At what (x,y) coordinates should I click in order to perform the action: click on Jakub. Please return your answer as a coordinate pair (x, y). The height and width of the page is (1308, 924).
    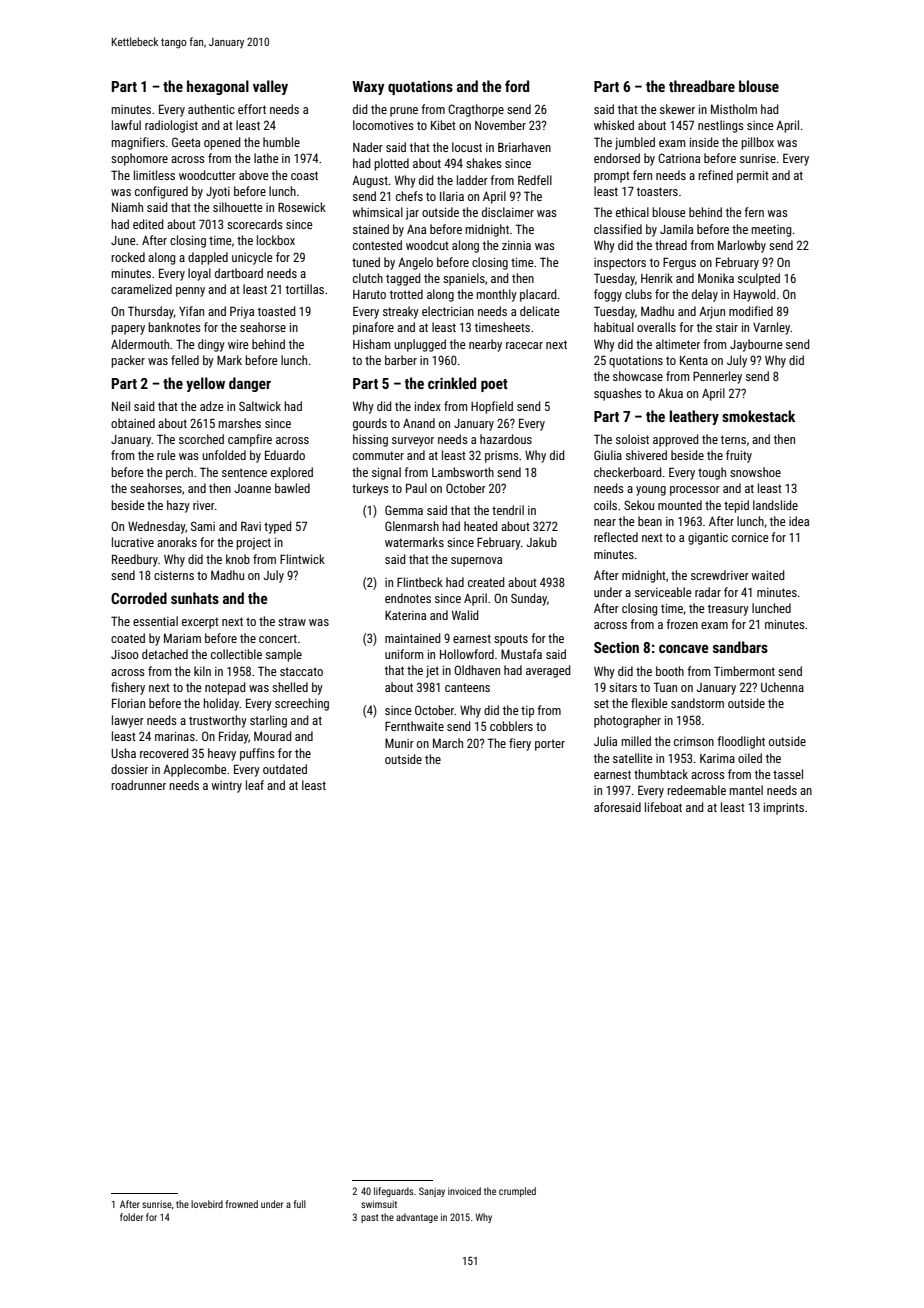
    Looking at the image, I should click on (541, 542).
